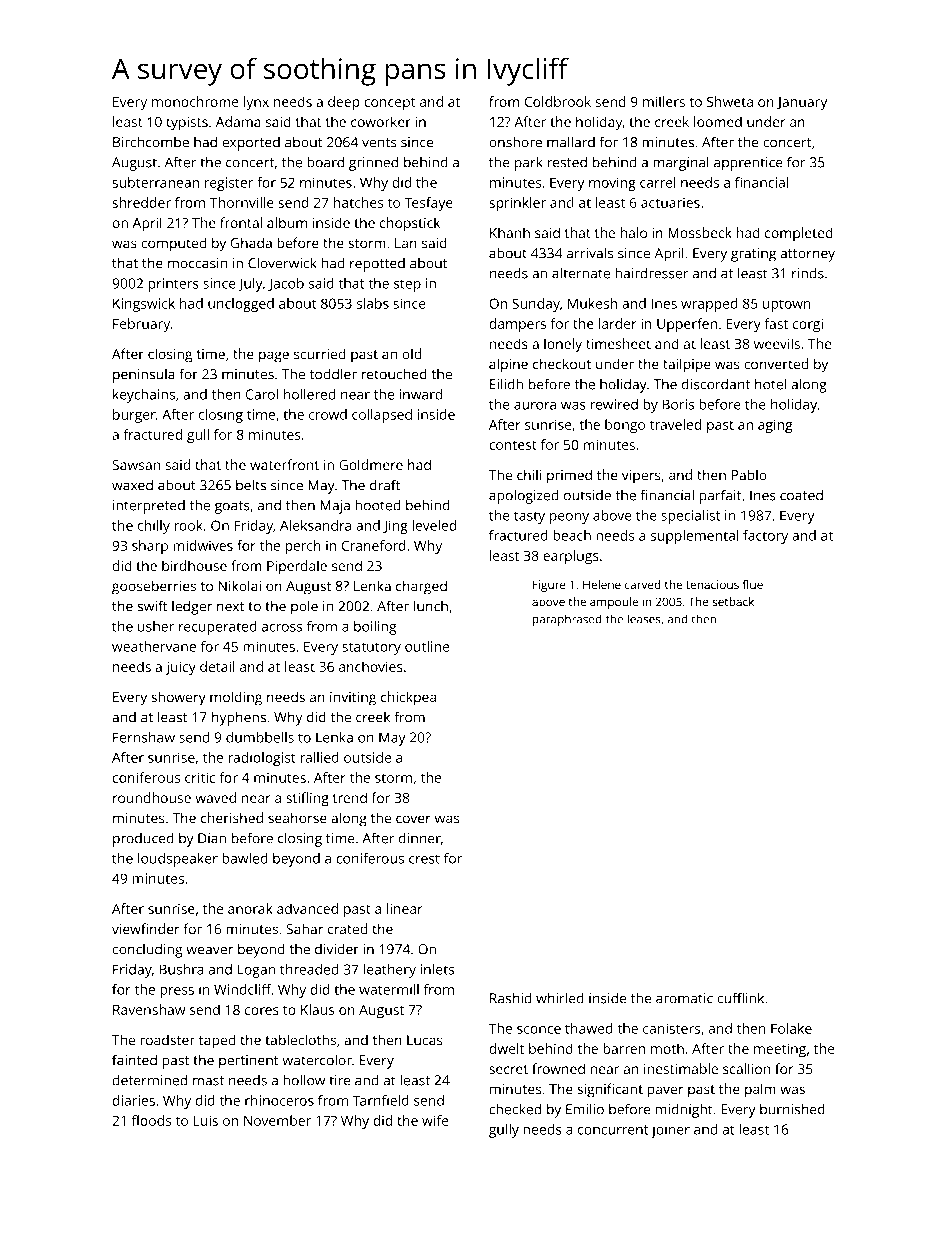  Describe the element at coordinates (675, 424) in the image. I see `traveled` at that location.
